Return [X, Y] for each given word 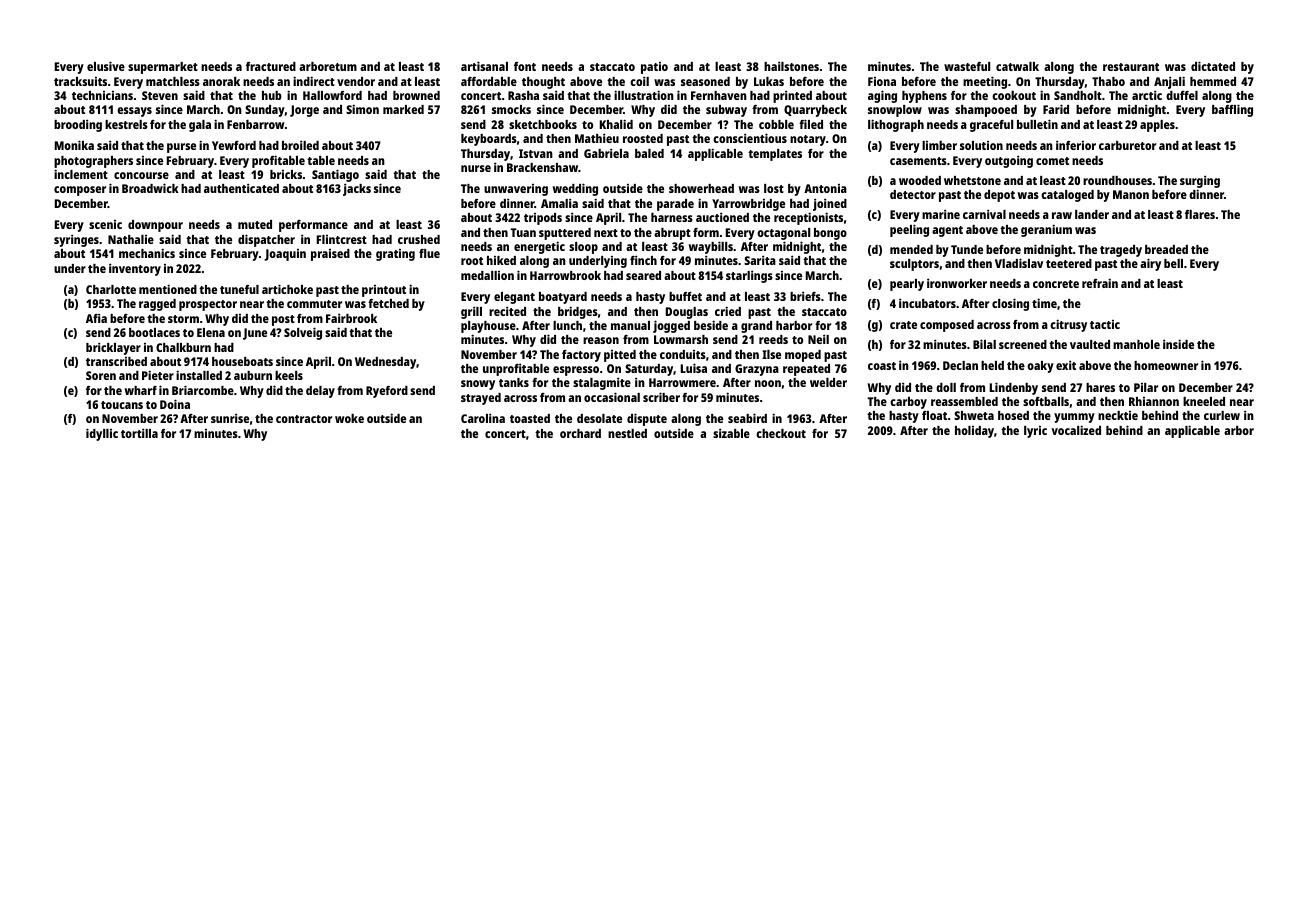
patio [654, 68]
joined [830, 204]
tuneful [239, 289]
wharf [141, 390]
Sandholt [1078, 95]
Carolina [483, 418]
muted [255, 224]
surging [1200, 181]
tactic [1105, 324]
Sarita [760, 260]
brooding [78, 125]
